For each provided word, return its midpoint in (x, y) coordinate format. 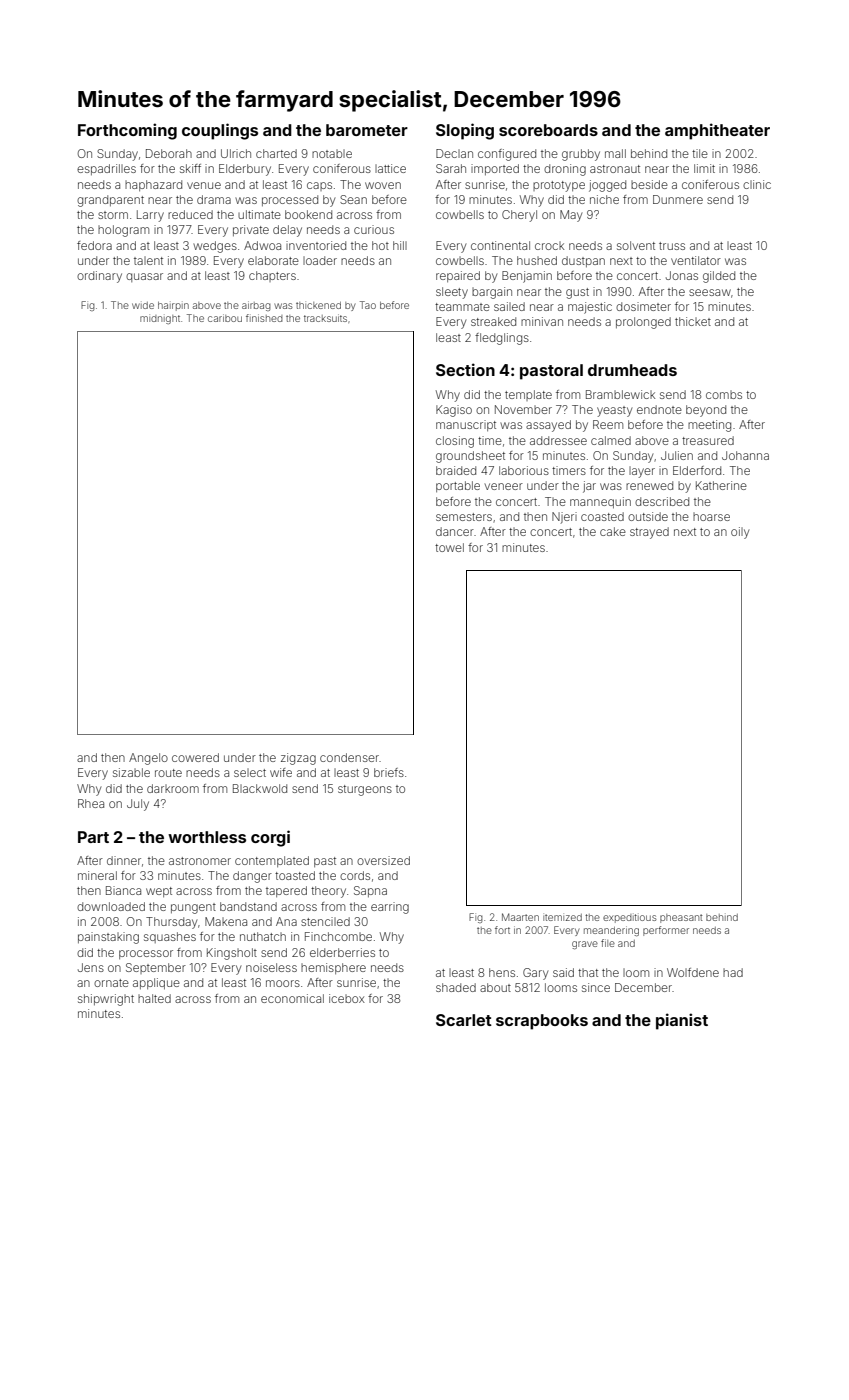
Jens (91, 967)
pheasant (681, 918)
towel (449, 547)
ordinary (99, 277)
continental (500, 245)
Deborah (169, 153)
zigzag (298, 759)
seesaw (710, 292)
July (138, 805)
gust (577, 293)
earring (390, 908)
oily (740, 533)
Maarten (520, 917)
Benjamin (527, 277)
